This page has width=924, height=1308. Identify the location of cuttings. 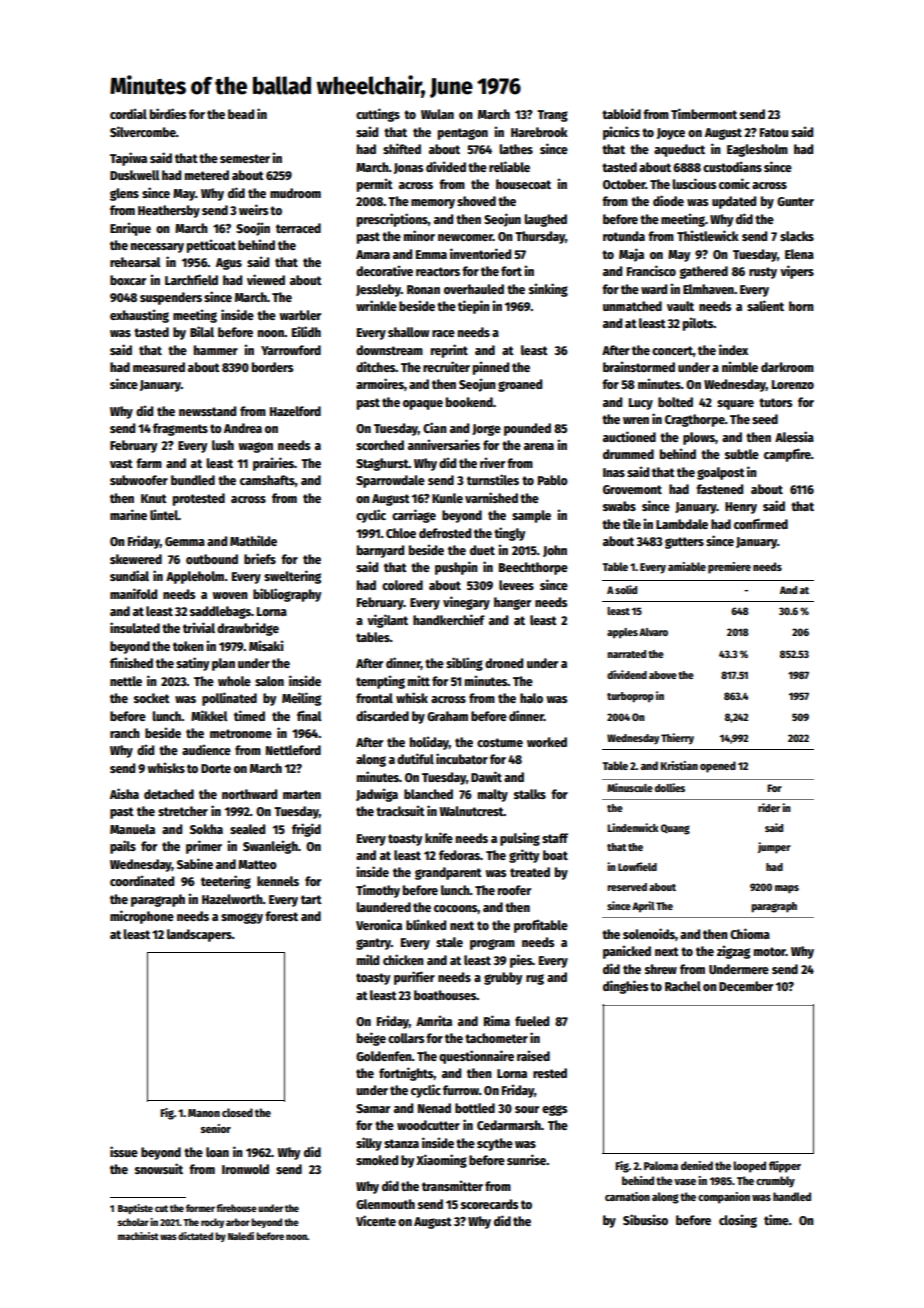
(378, 115).
